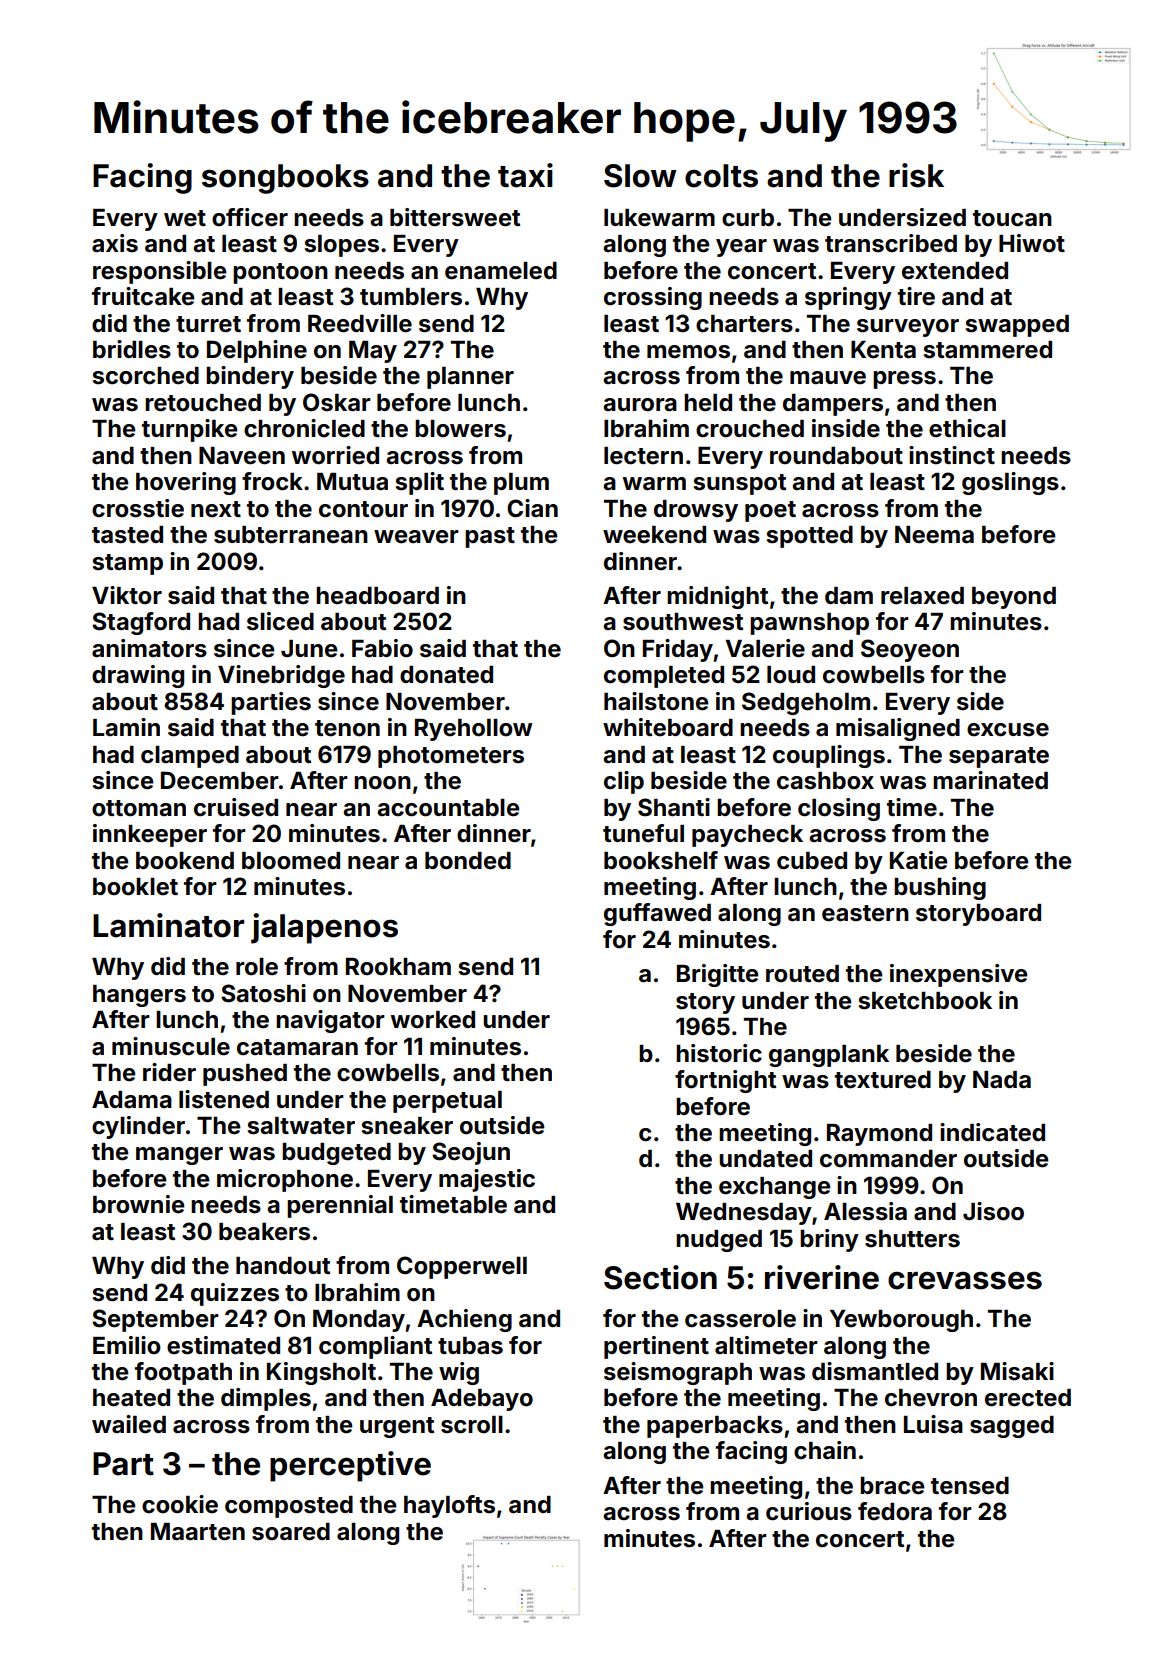  I want to click on indicated, so click(992, 1132).
